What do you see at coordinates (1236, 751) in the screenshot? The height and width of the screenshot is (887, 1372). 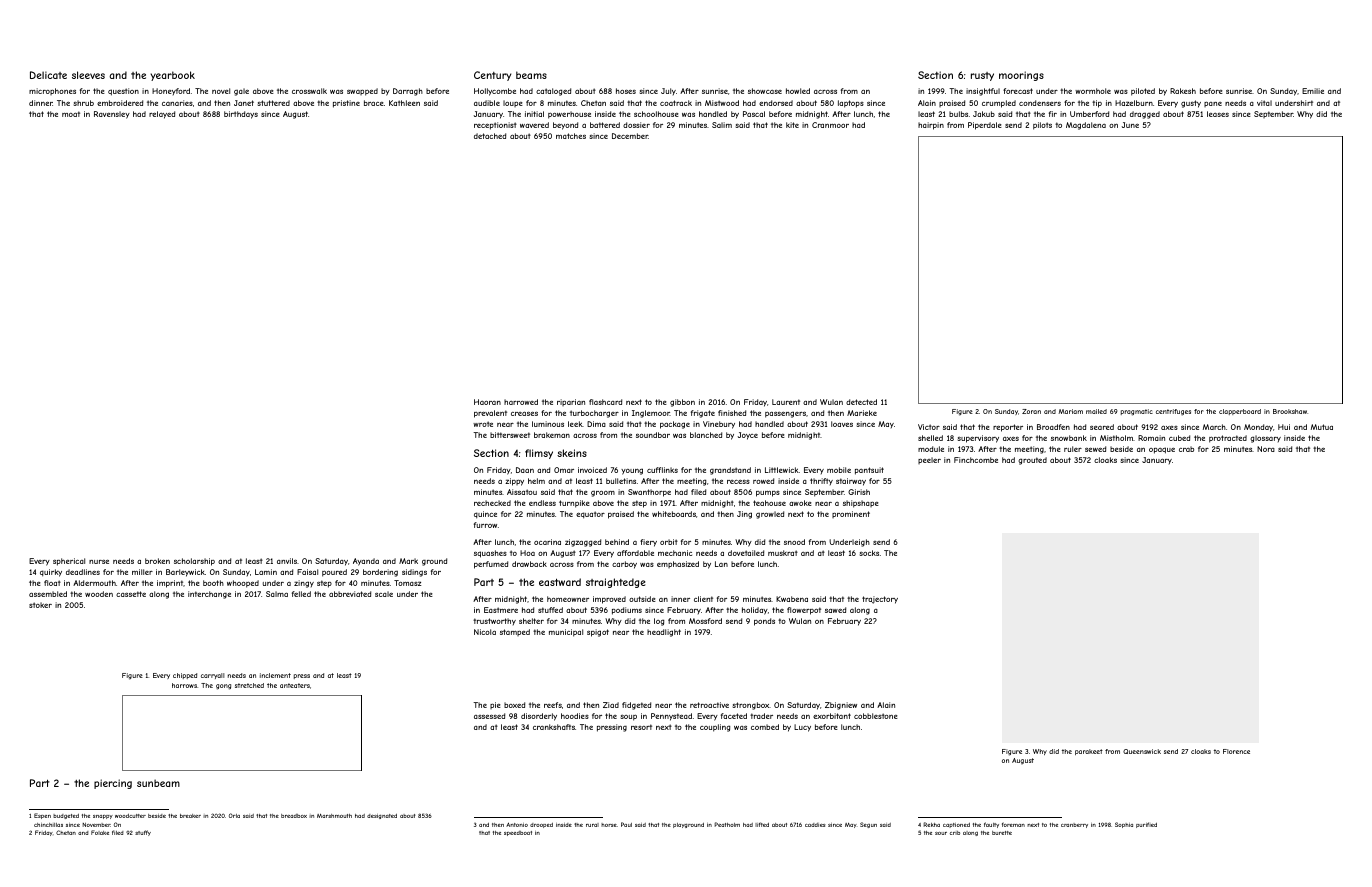 I see `Florence` at bounding box center [1236, 751].
